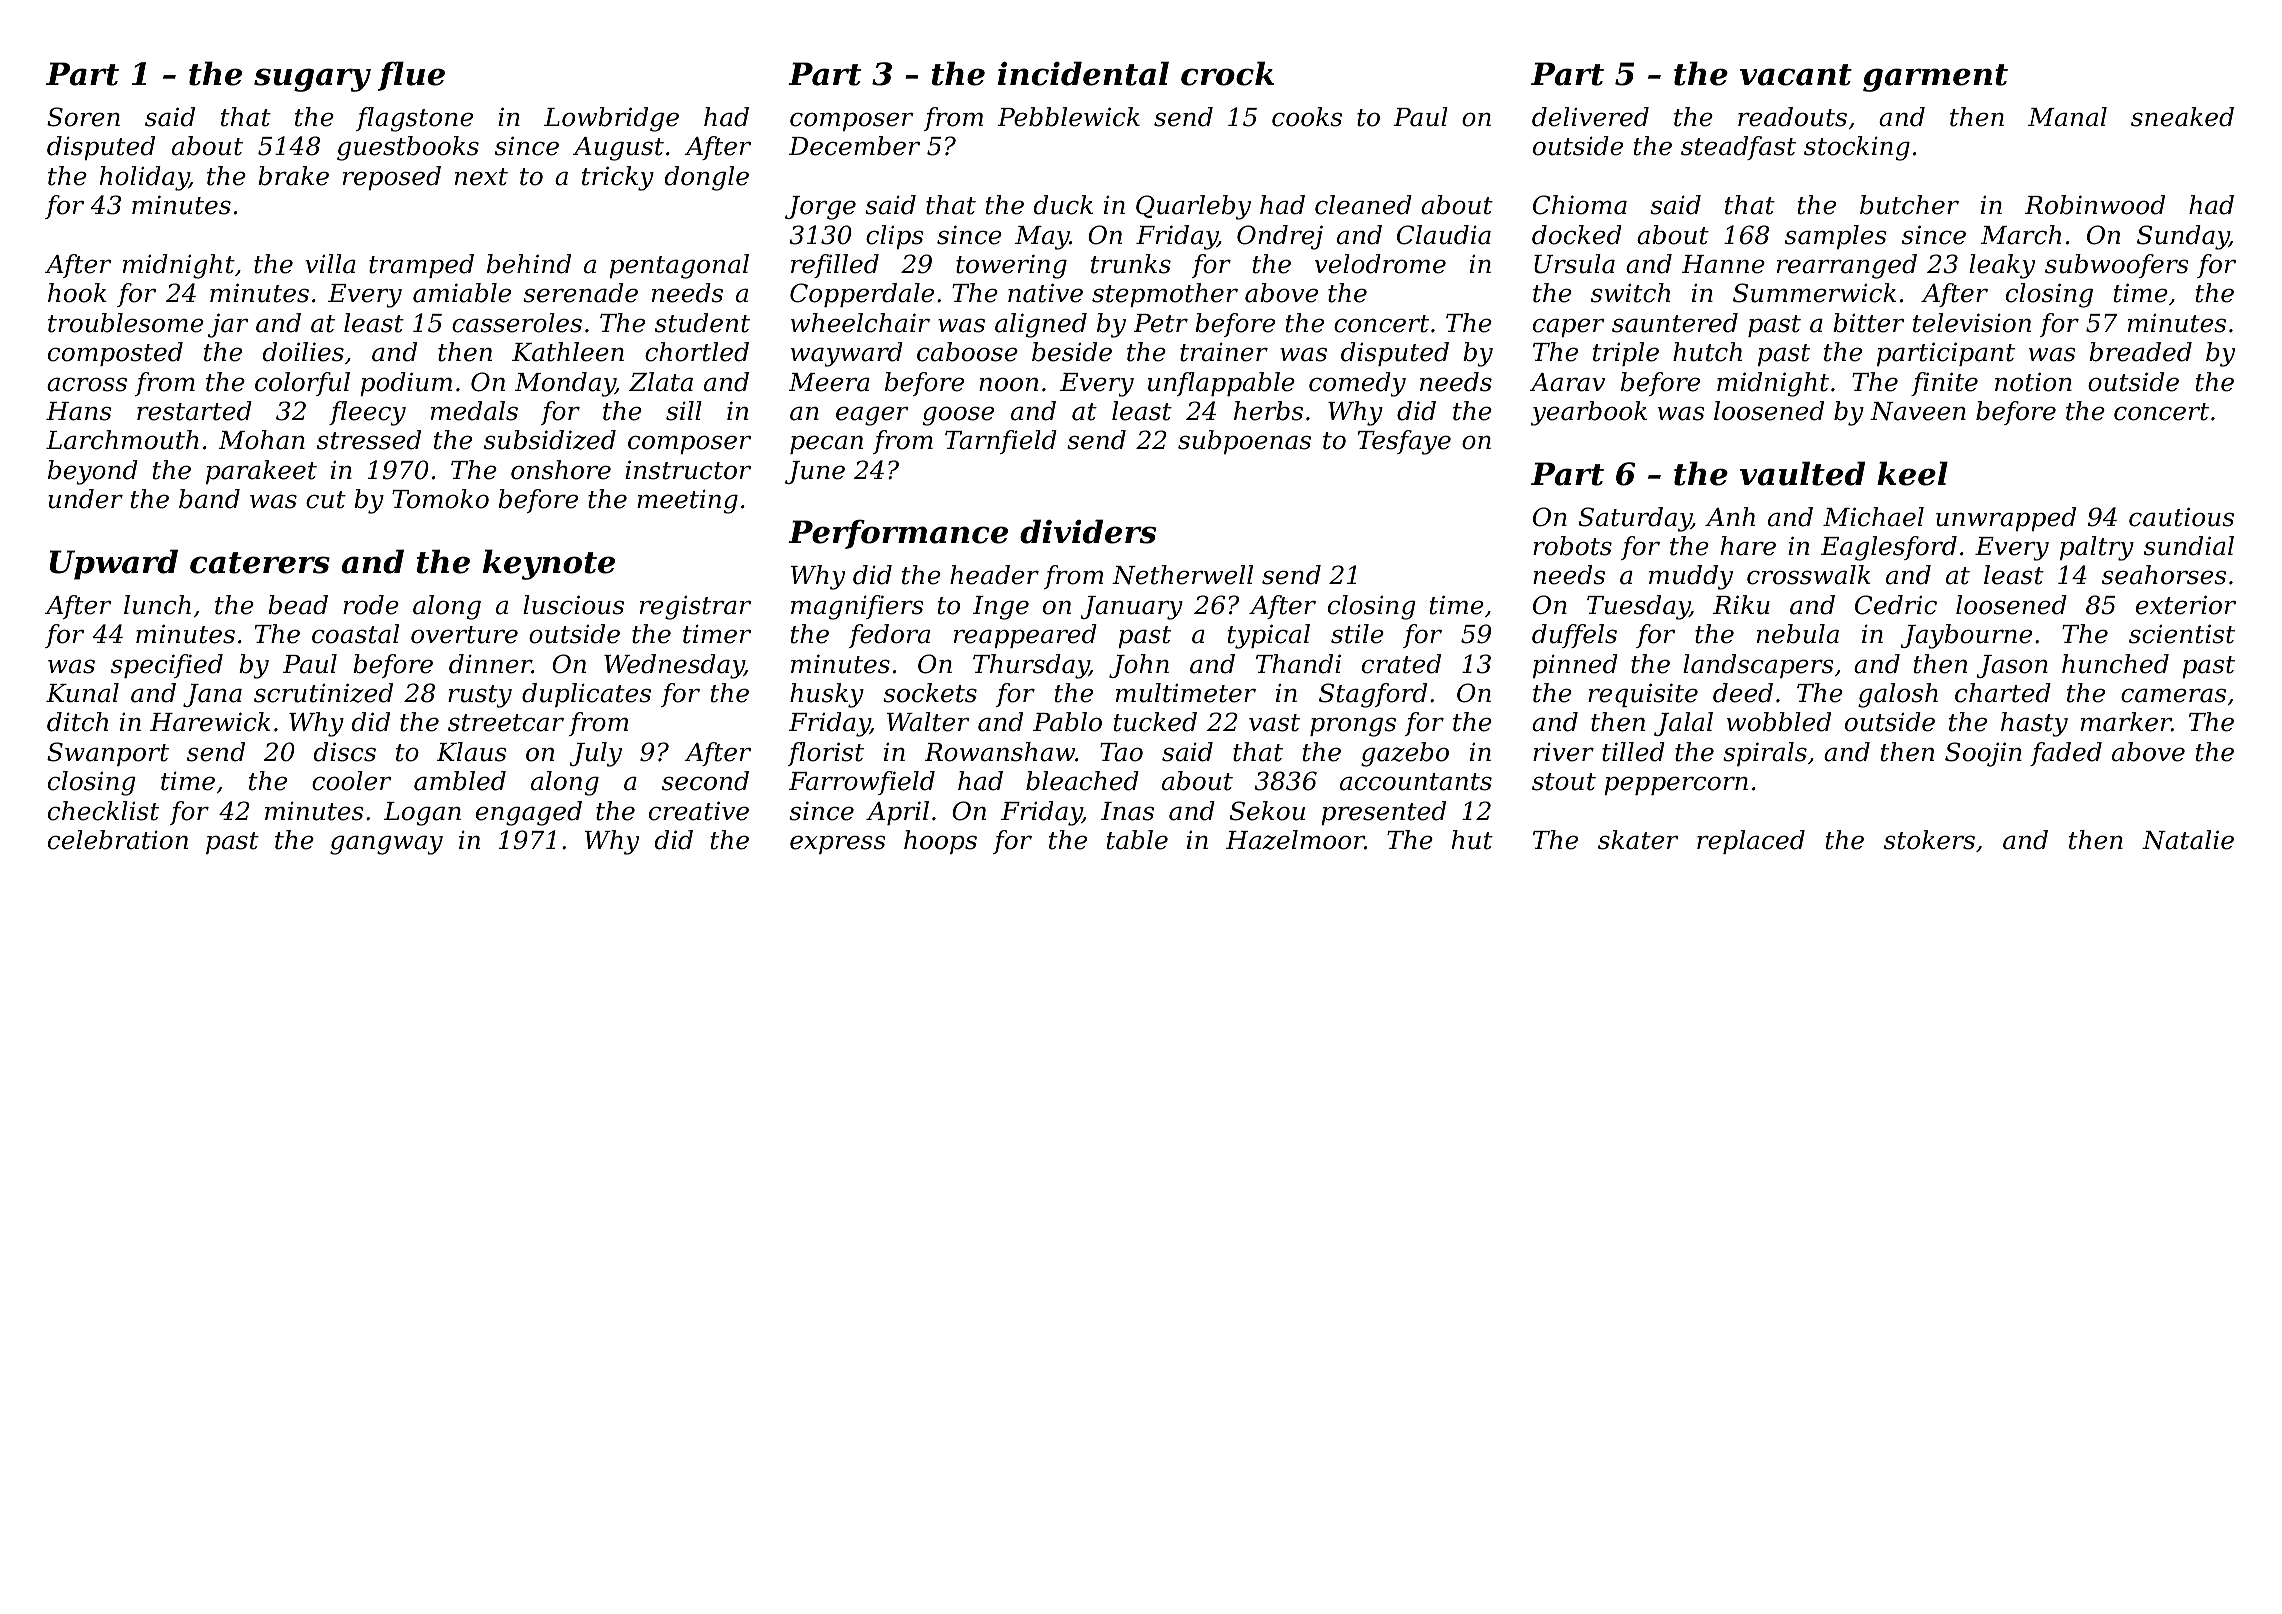 The height and width of the screenshot is (1614, 2282). What do you see at coordinates (1193, 207) in the screenshot?
I see `Quarleby` at bounding box center [1193, 207].
